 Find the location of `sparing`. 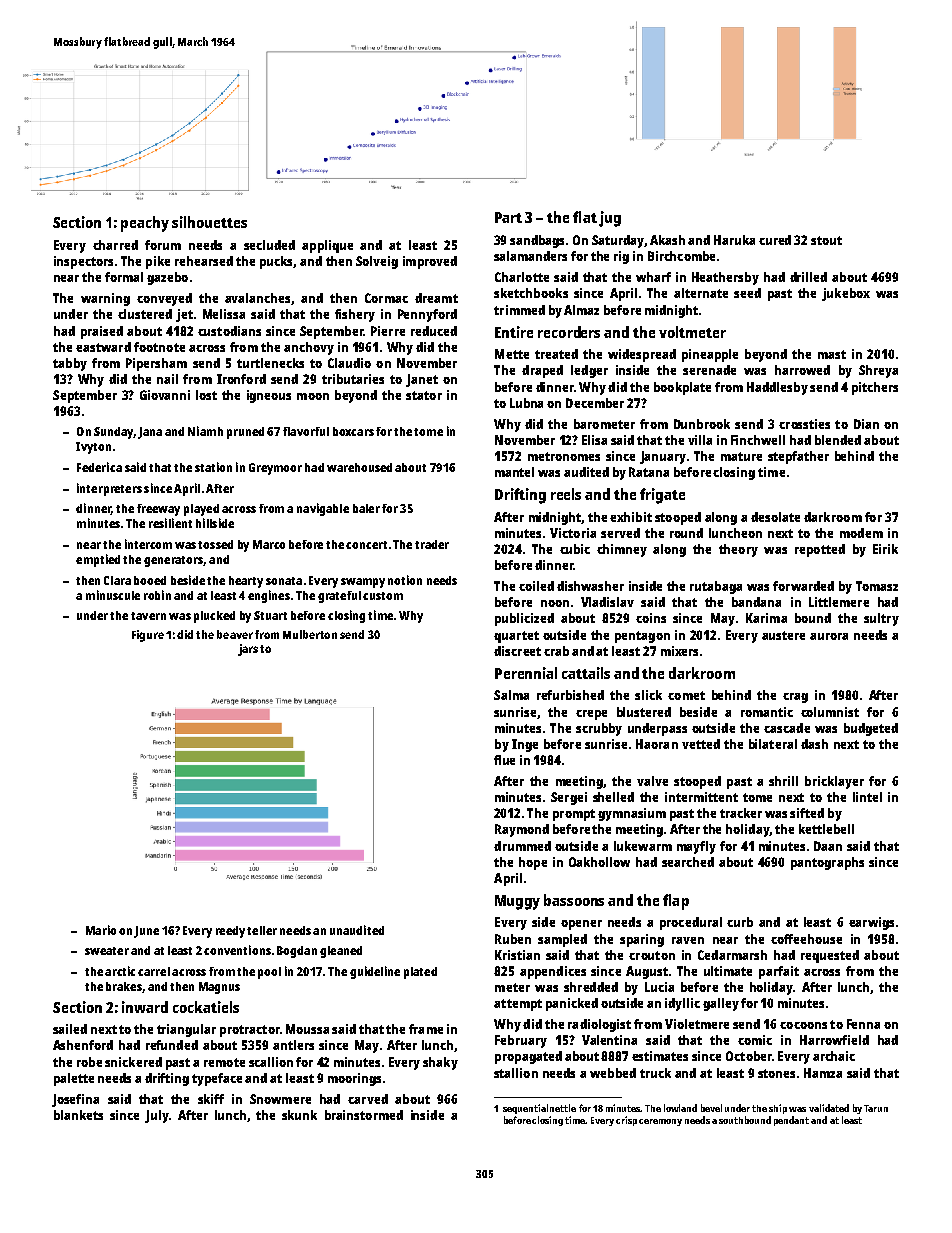

sparing is located at coordinates (642, 940).
